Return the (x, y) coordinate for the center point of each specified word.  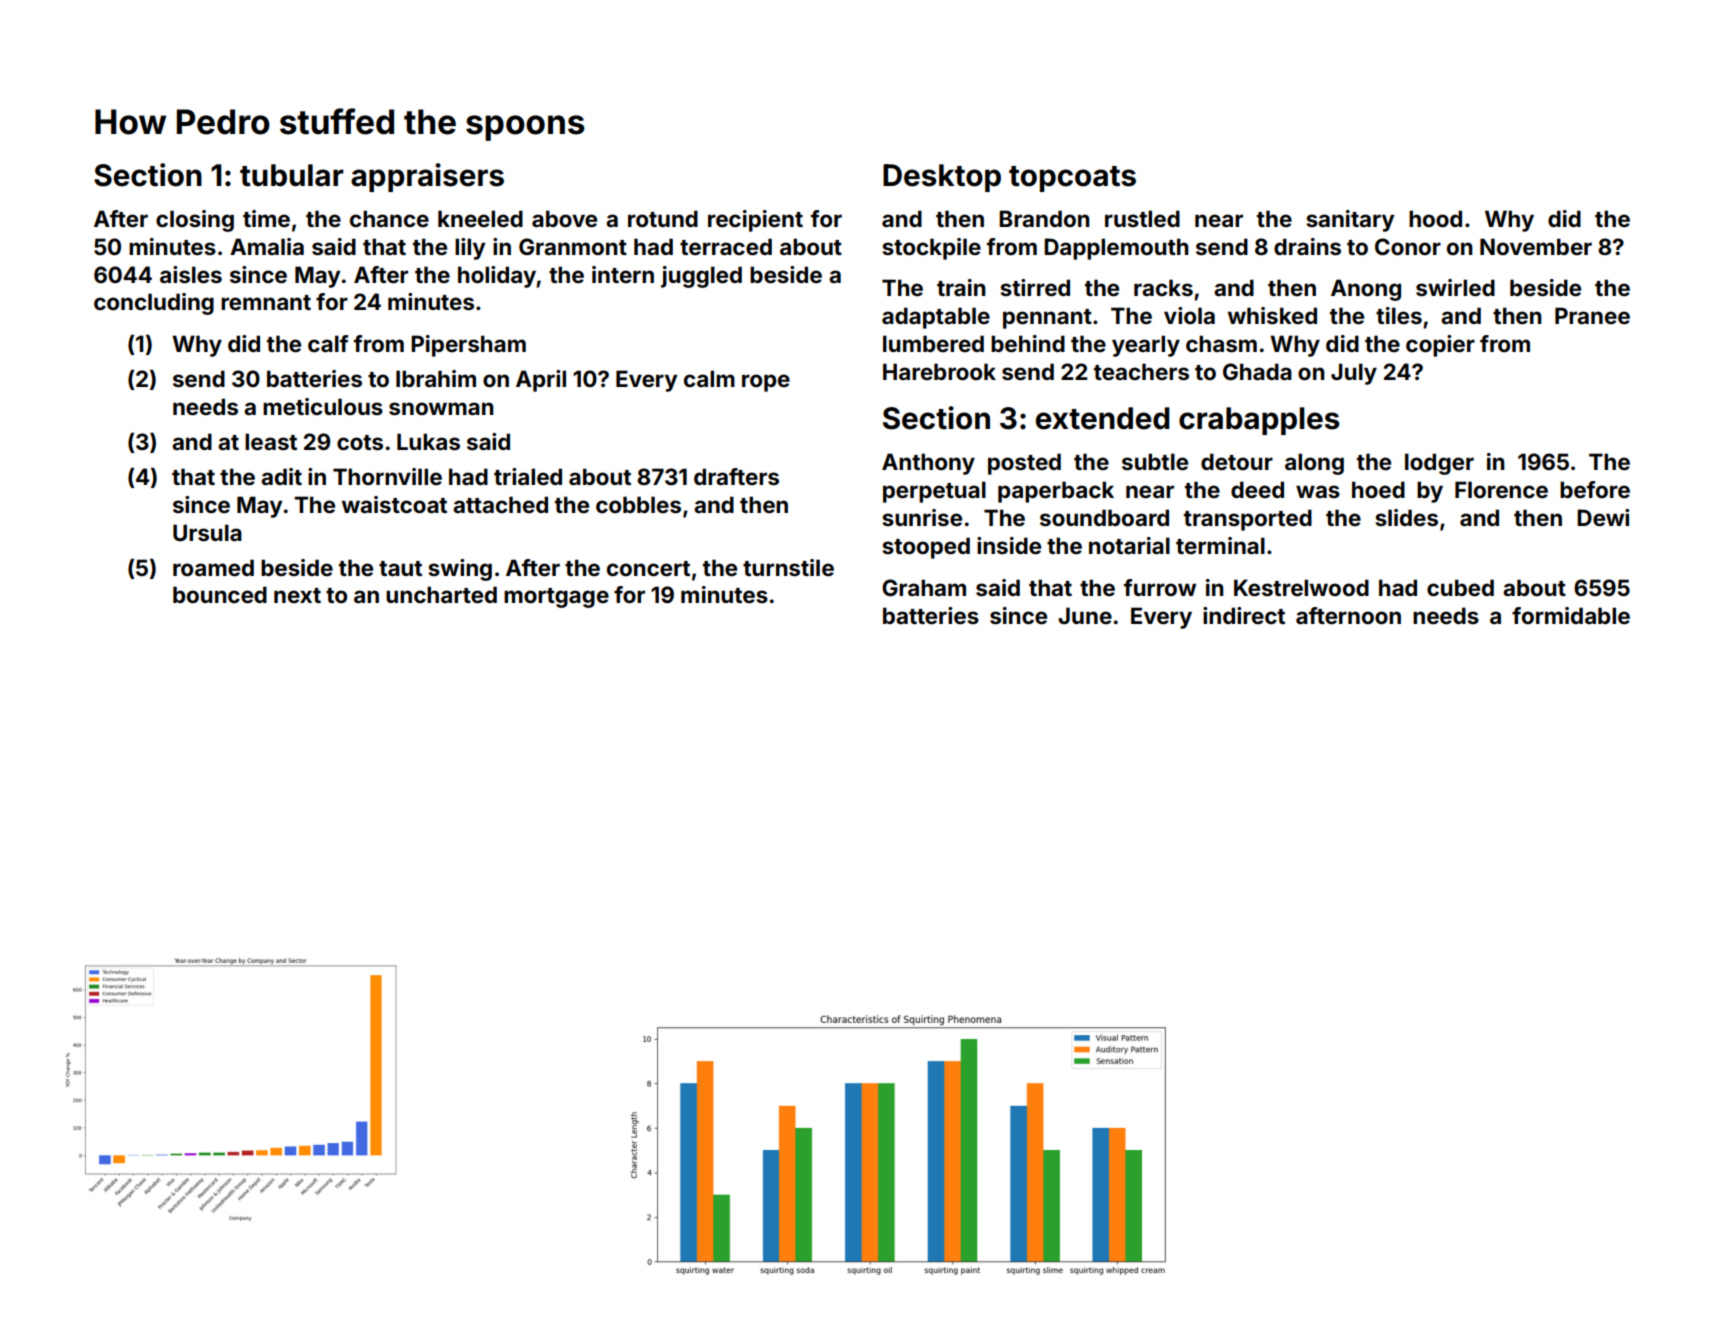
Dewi (1603, 518)
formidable (1571, 615)
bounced (220, 595)
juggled (701, 277)
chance (389, 218)
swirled (1455, 287)
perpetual (934, 492)
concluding (154, 304)
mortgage (556, 598)
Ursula (207, 532)
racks (1163, 287)
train (961, 287)
